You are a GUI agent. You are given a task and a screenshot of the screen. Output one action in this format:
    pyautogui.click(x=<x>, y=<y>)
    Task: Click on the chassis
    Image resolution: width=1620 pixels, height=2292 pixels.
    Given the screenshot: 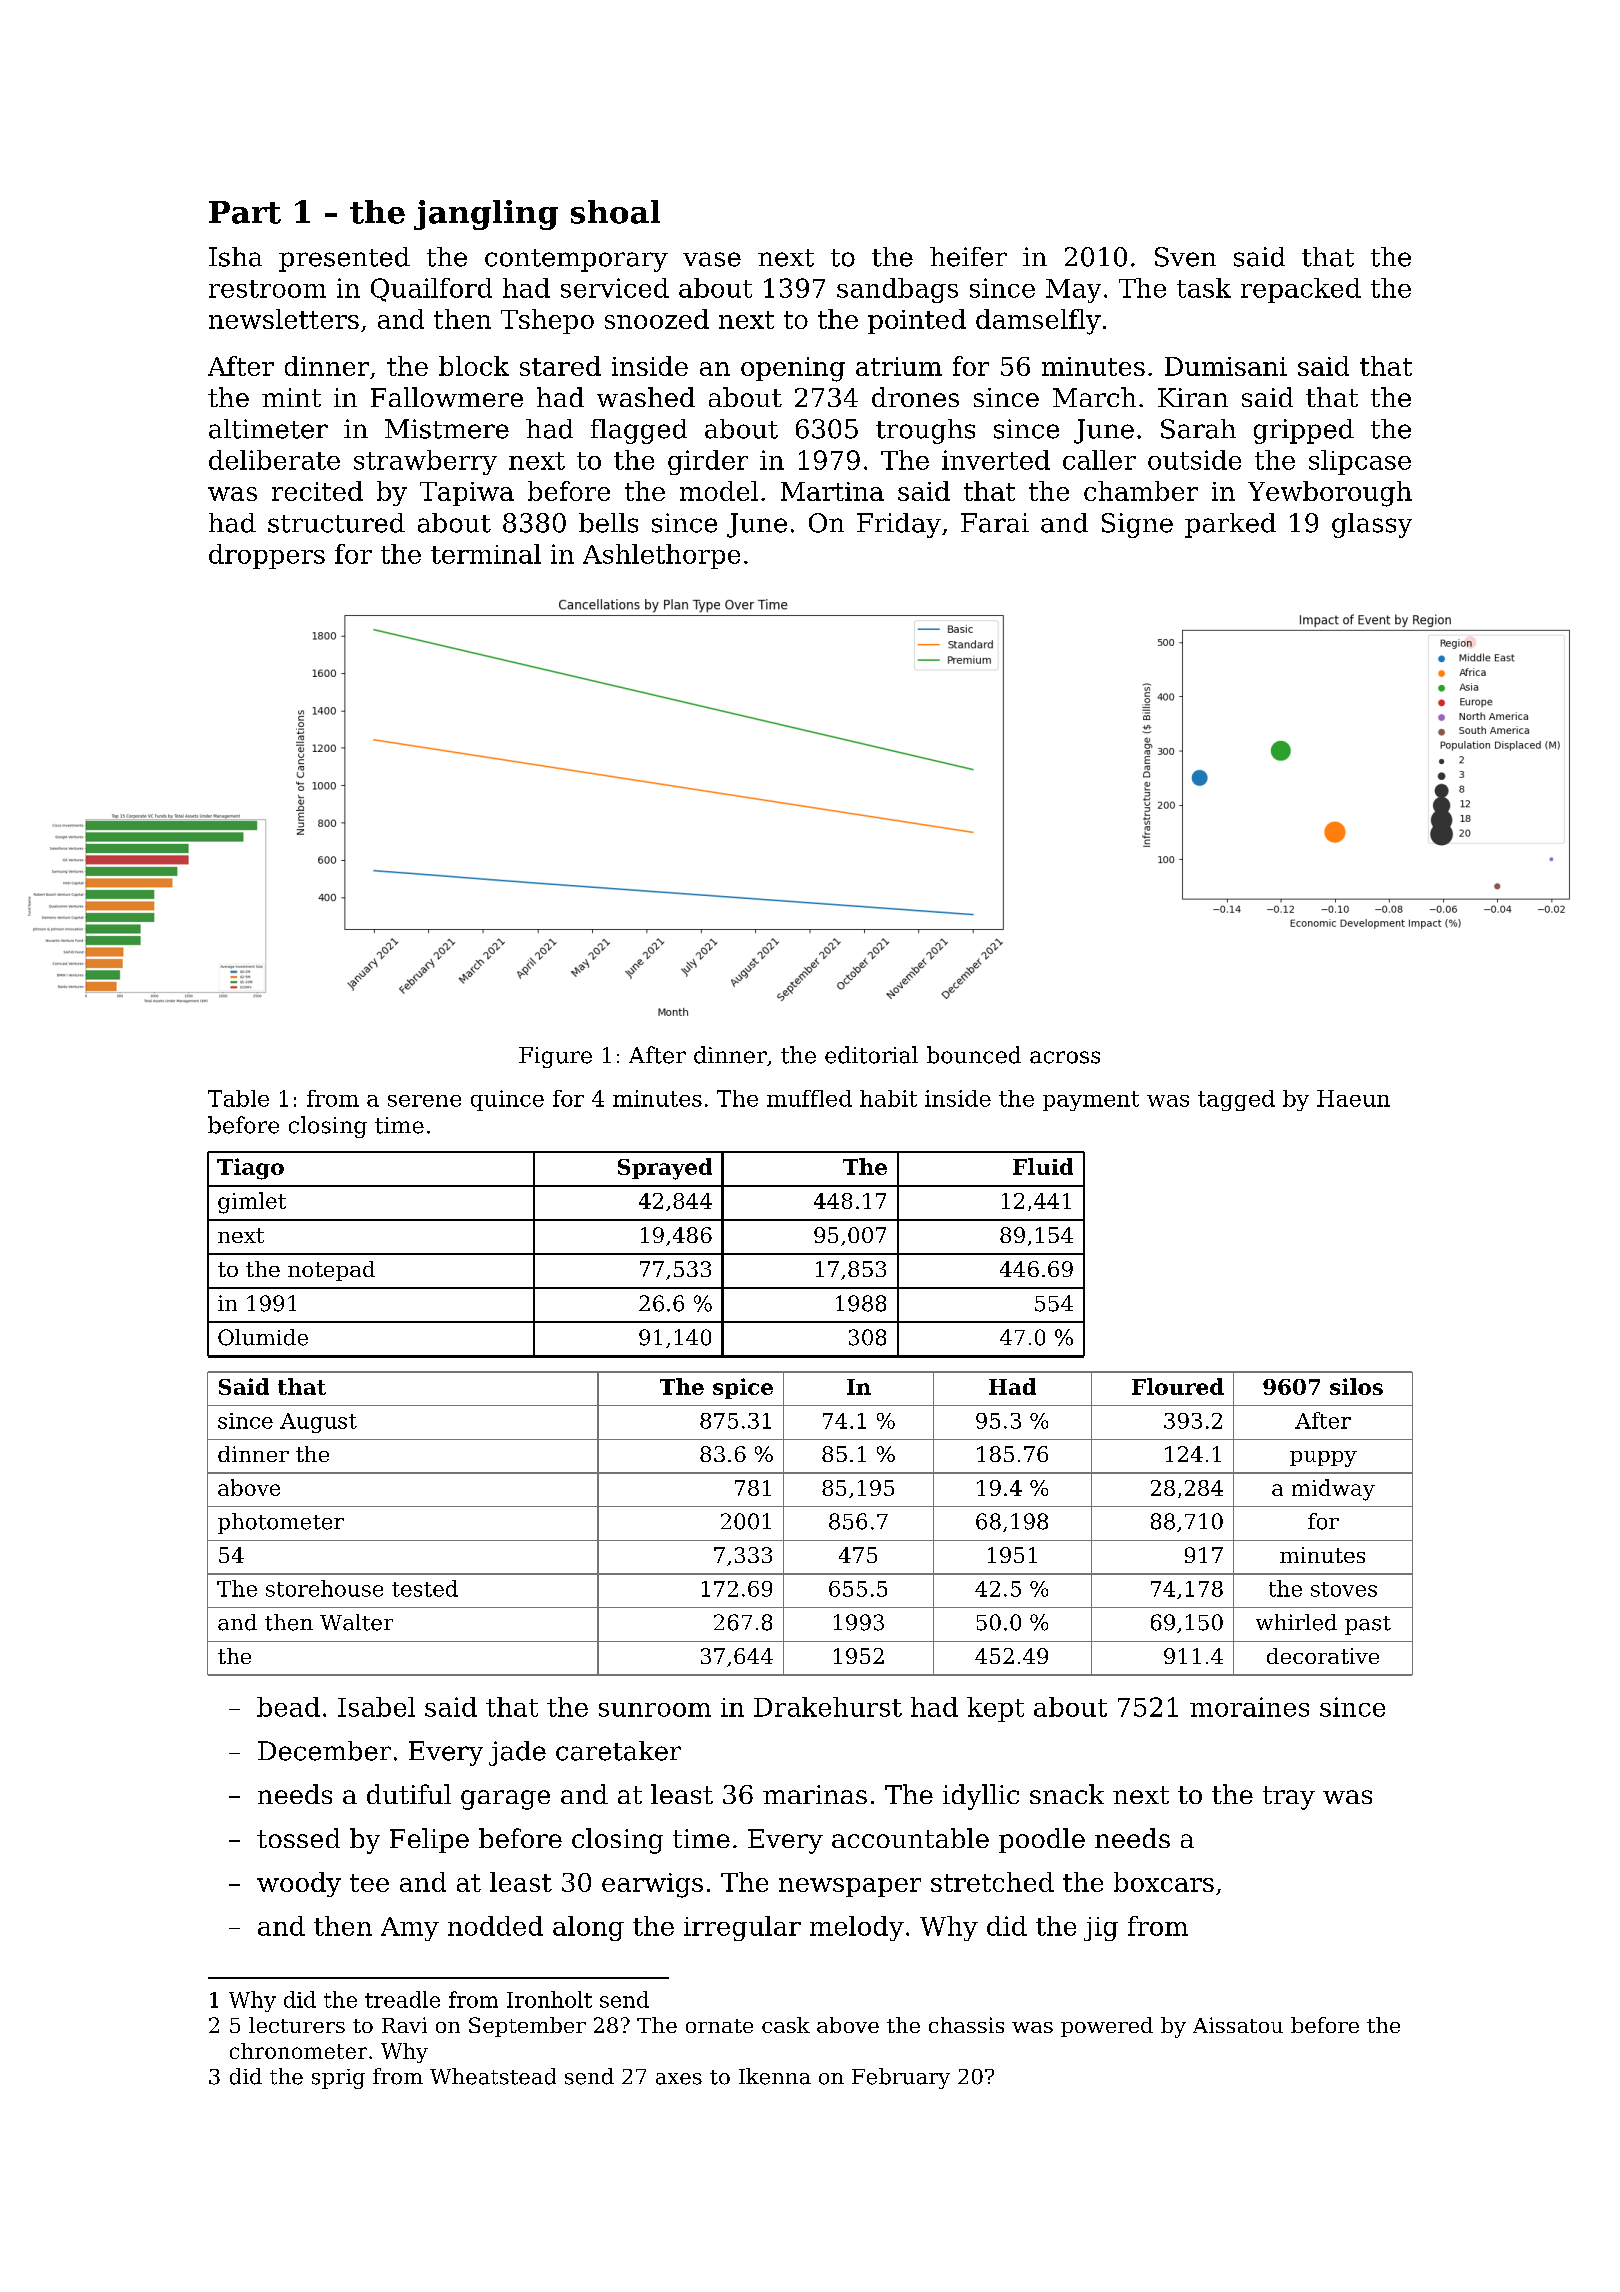 What is the action you would take?
    pyautogui.click(x=966, y=2025)
